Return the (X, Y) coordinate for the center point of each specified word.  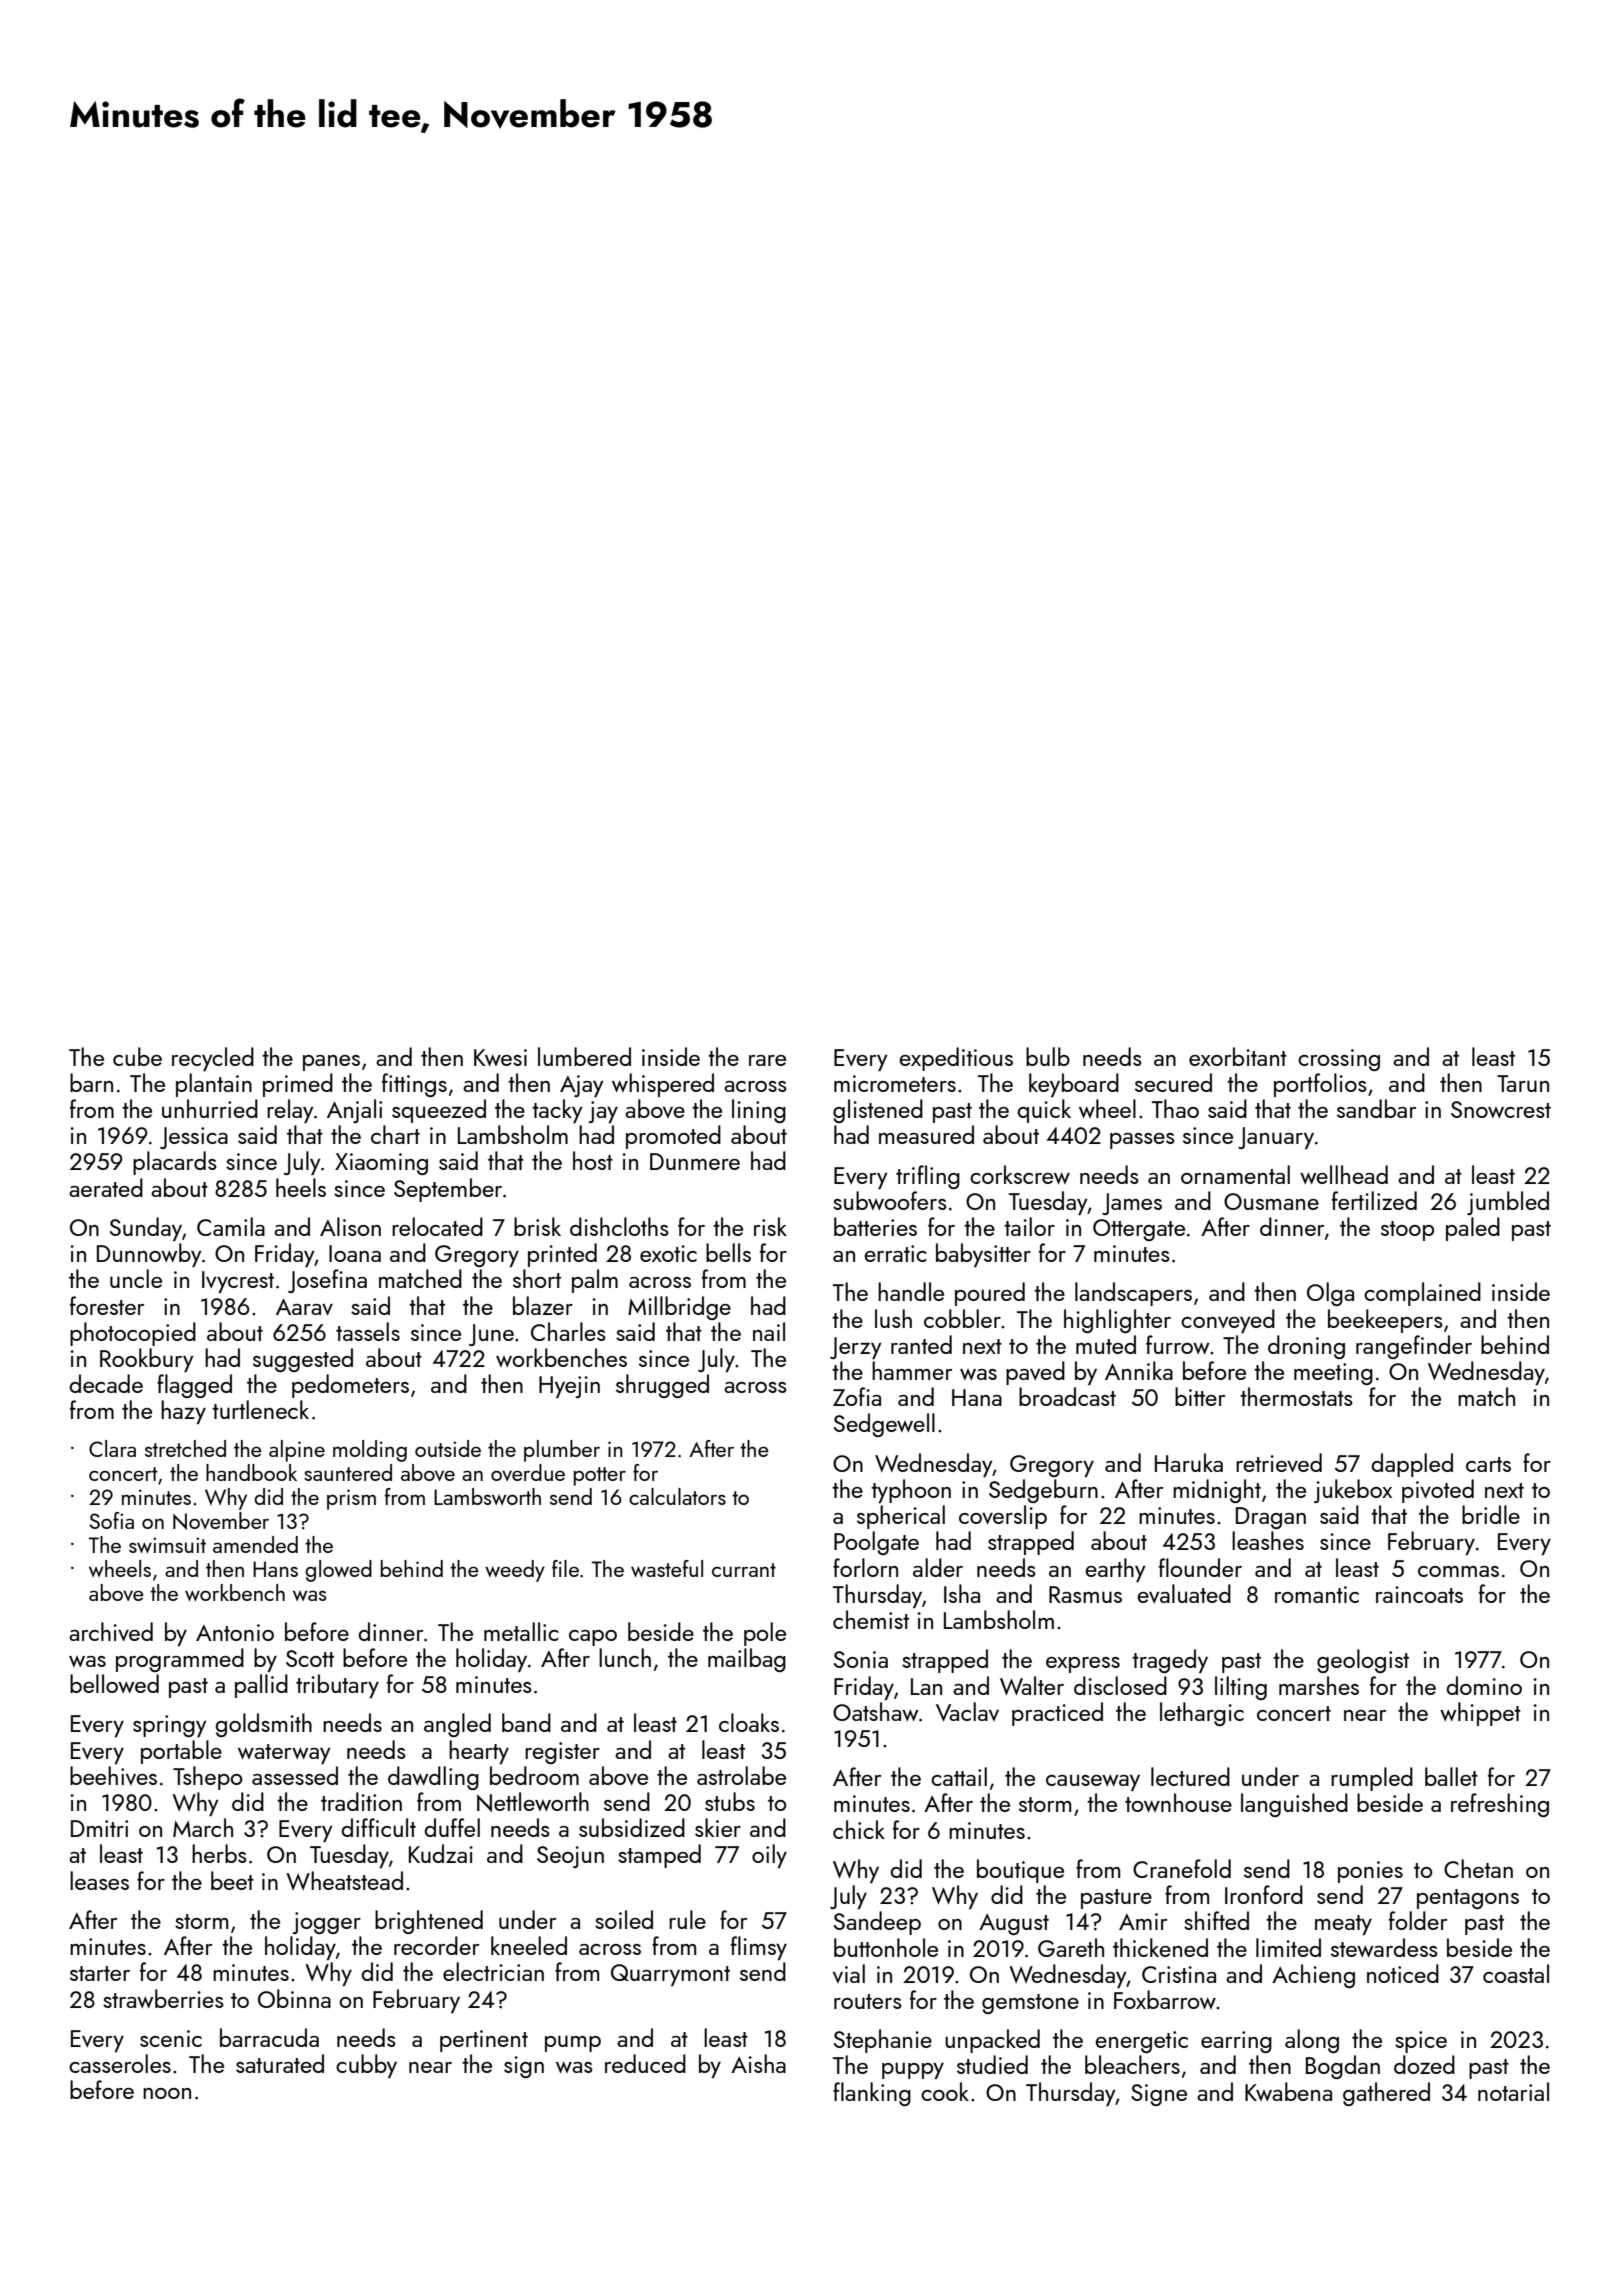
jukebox (1353, 1491)
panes (331, 1063)
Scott (310, 1658)
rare (767, 1060)
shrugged (662, 1386)
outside (448, 1448)
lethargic (1202, 1714)
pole (765, 1634)
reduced (645, 2063)
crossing (1339, 1060)
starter (100, 1973)
